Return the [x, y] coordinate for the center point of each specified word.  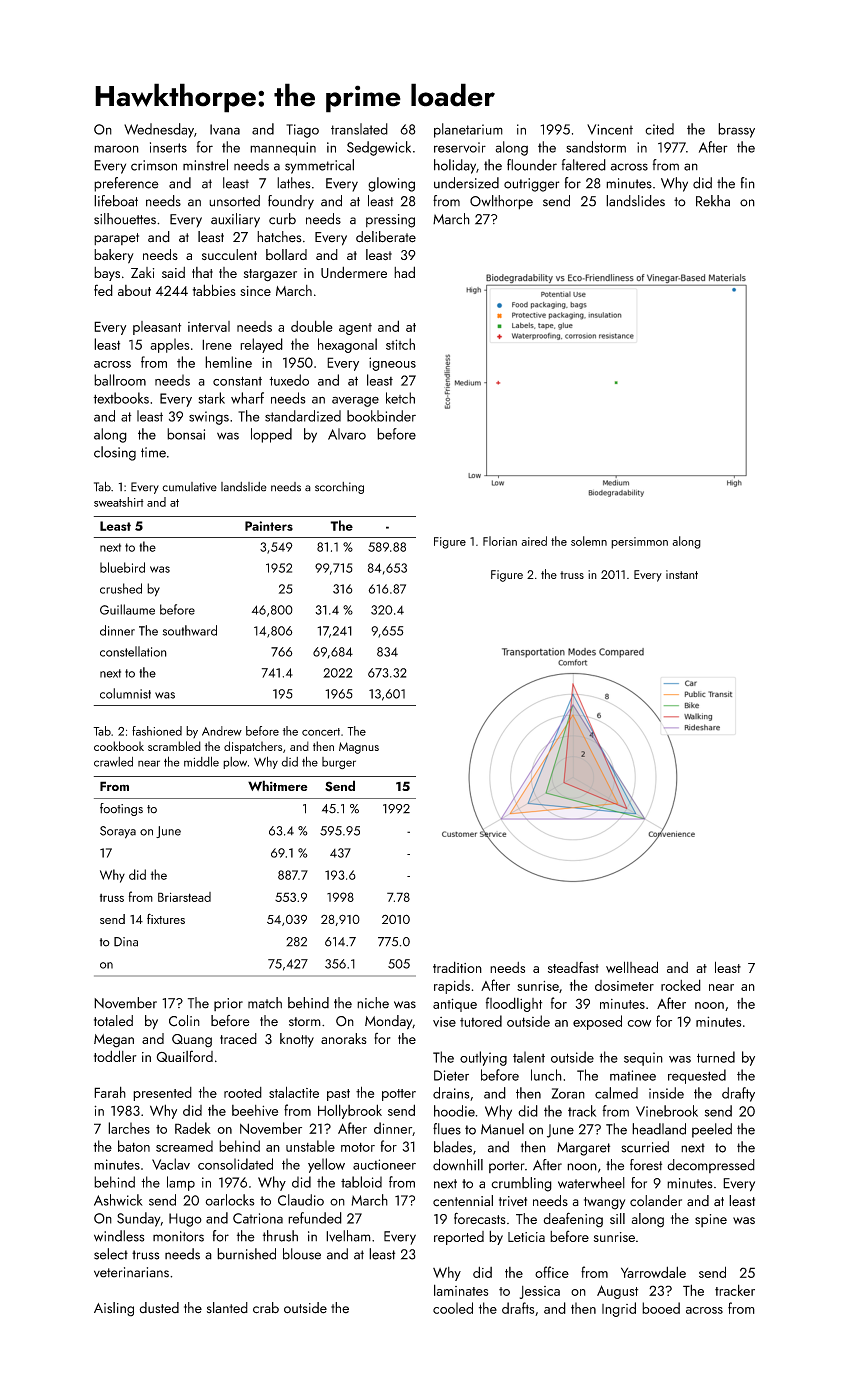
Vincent [610, 129]
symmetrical [319, 166]
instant [682, 574]
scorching [339, 488]
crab [266, 1308]
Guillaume [127, 609]
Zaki [142, 272]
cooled [453, 1308]
